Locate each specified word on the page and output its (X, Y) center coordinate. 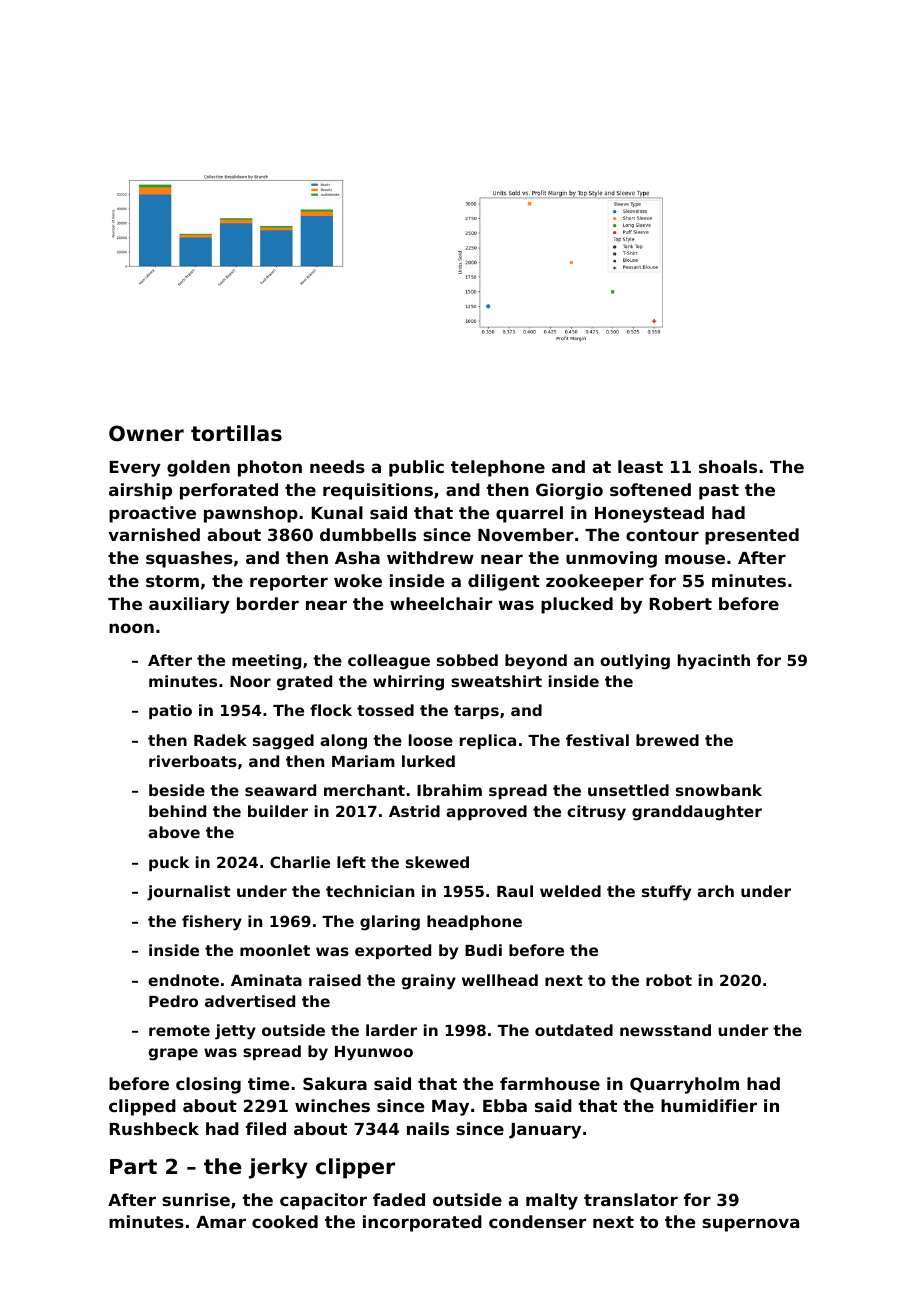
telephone (498, 468)
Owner (146, 433)
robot (669, 980)
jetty (235, 1032)
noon (131, 628)
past (719, 492)
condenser (537, 1221)
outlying (635, 662)
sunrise (196, 1199)
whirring (408, 683)
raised (335, 980)
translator (631, 1199)
